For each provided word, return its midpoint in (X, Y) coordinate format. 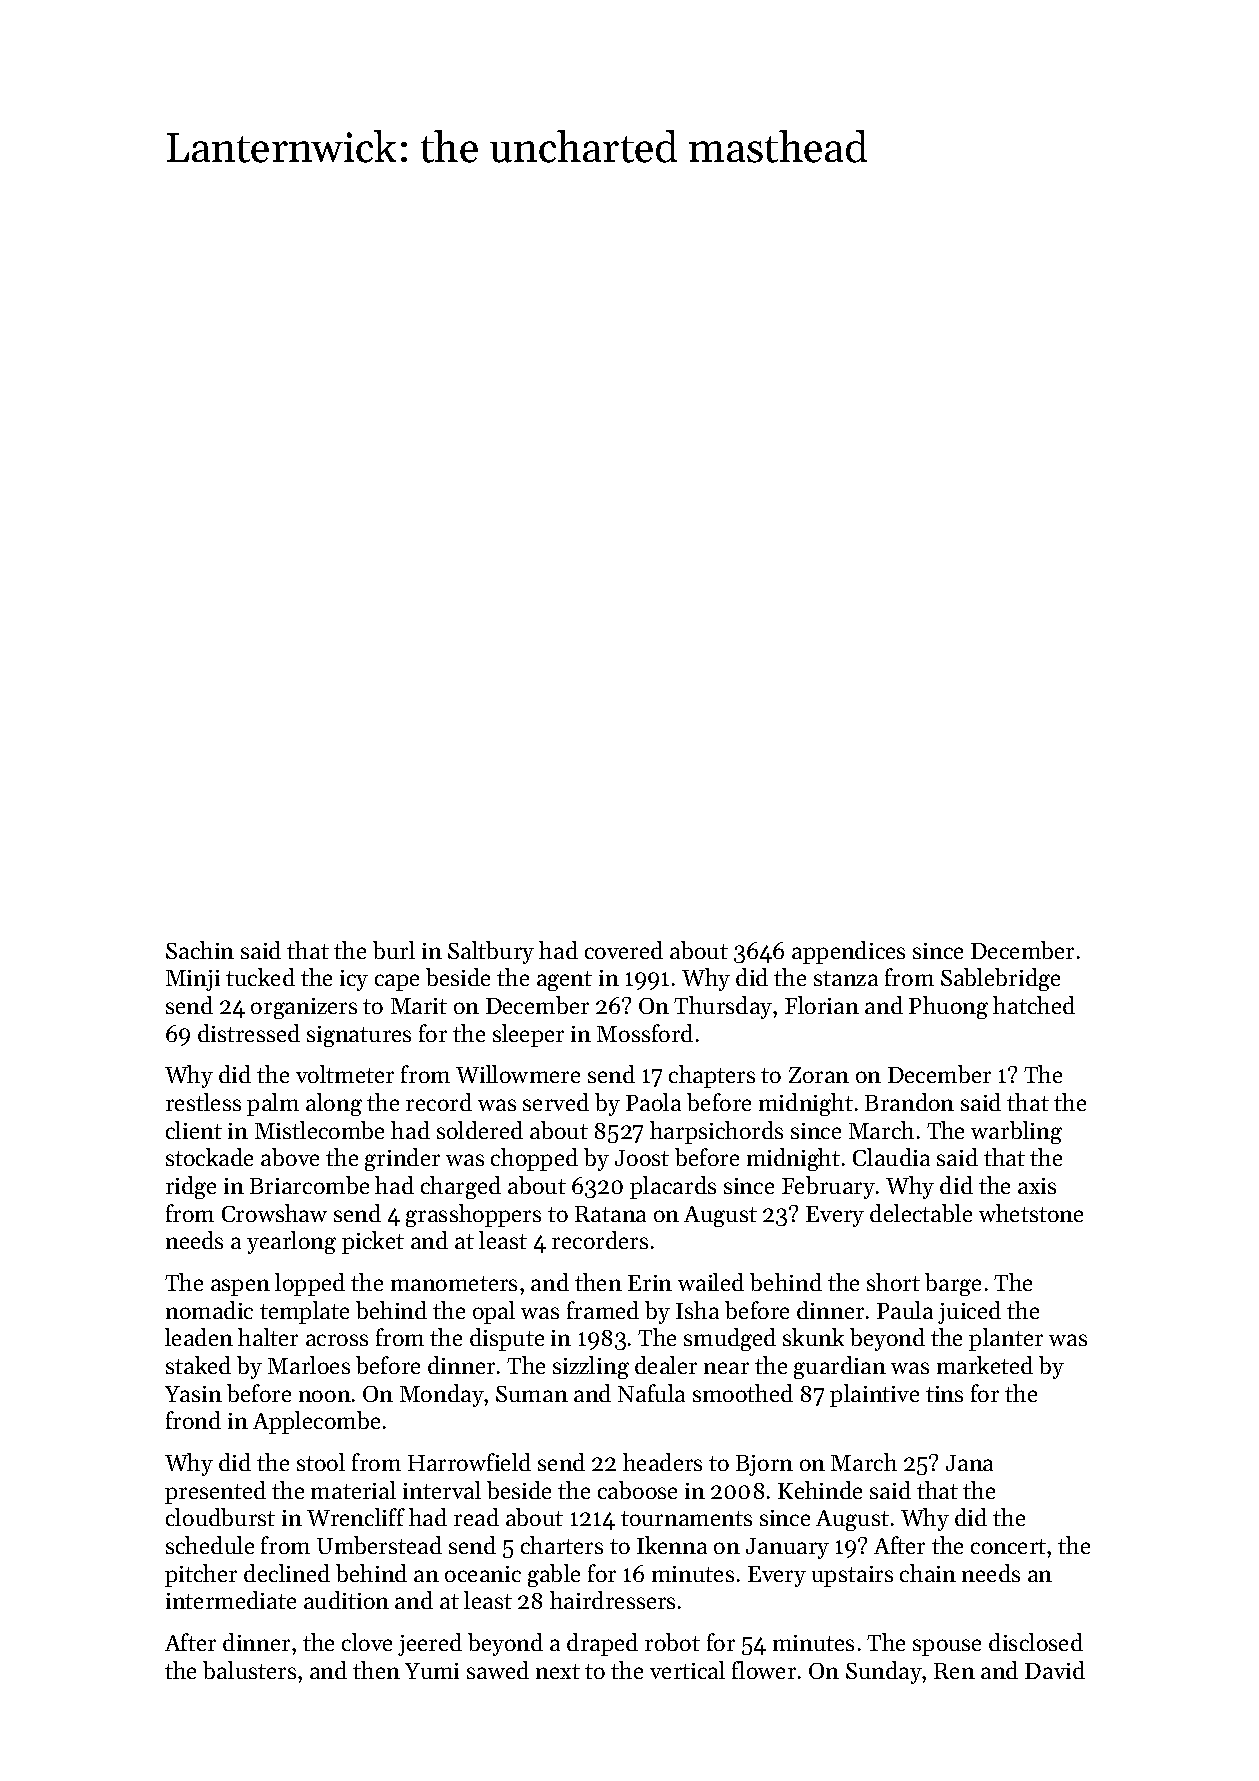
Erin (650, 1283)
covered (624, 950)
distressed (249, 1033)
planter (1006, 1339)
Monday (442, 1395)
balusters (249, 1670)
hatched (1034, 1005)
